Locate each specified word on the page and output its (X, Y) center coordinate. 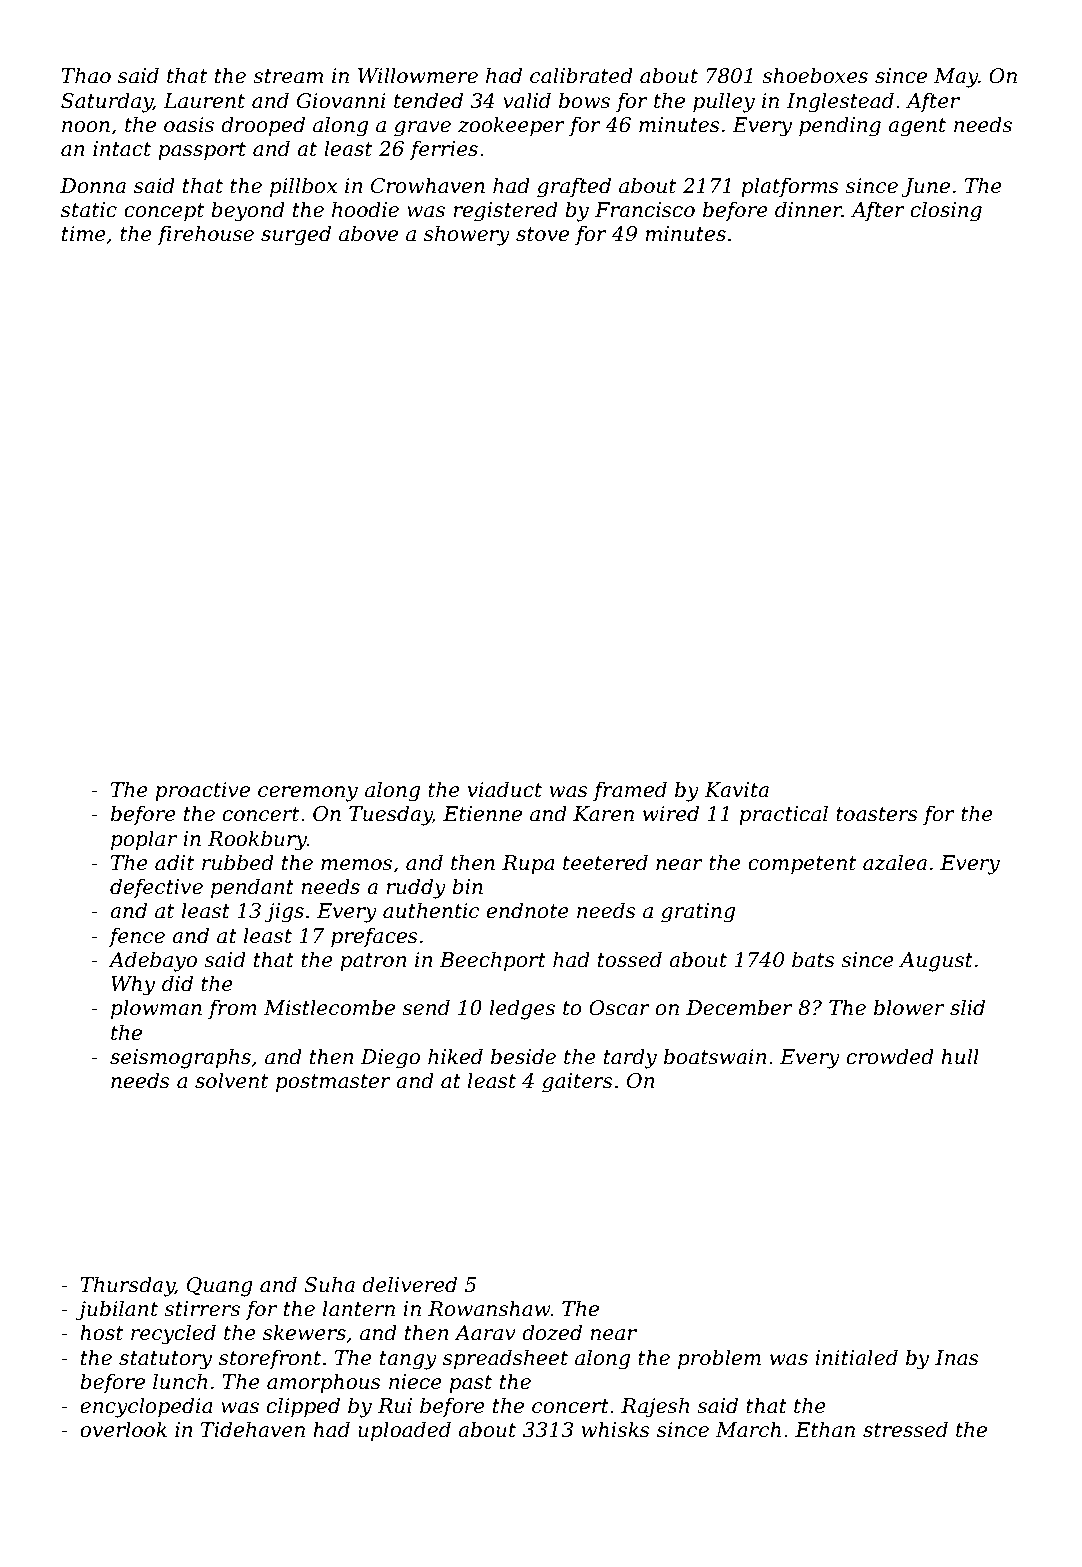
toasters (877, 814)
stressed (905, 1429)
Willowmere (418, 75)
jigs (284, 913)
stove (542, 234)
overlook (123, 1429)
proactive (202, 791)
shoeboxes (815, 75)
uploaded (404, 1431)
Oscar (619, 1008)
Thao (86, 75)
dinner (808, 209)
